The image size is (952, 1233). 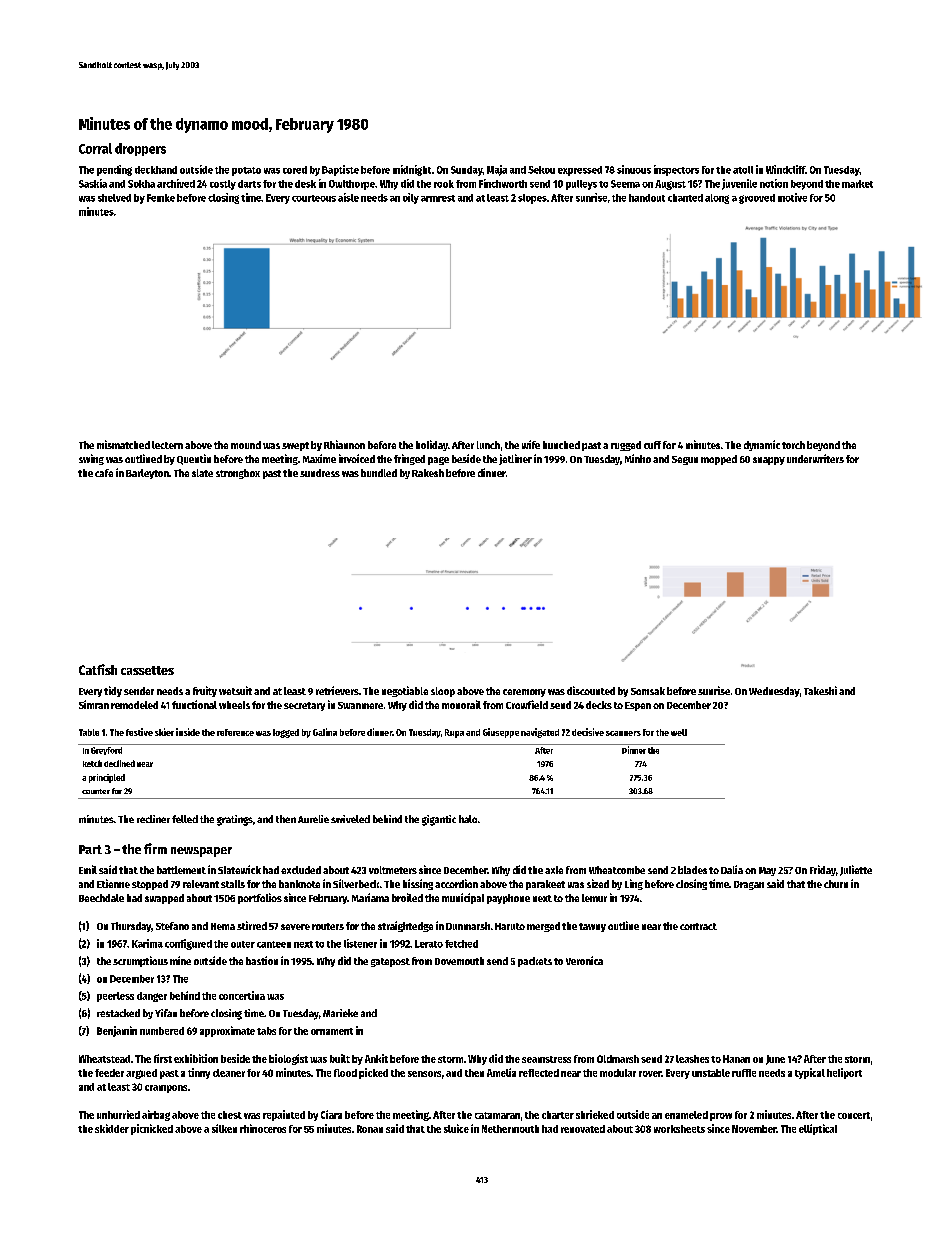 What do you see at coordinates (456, 1128) in the image?
I see `sluice` at bounding box center [456, 1128].
